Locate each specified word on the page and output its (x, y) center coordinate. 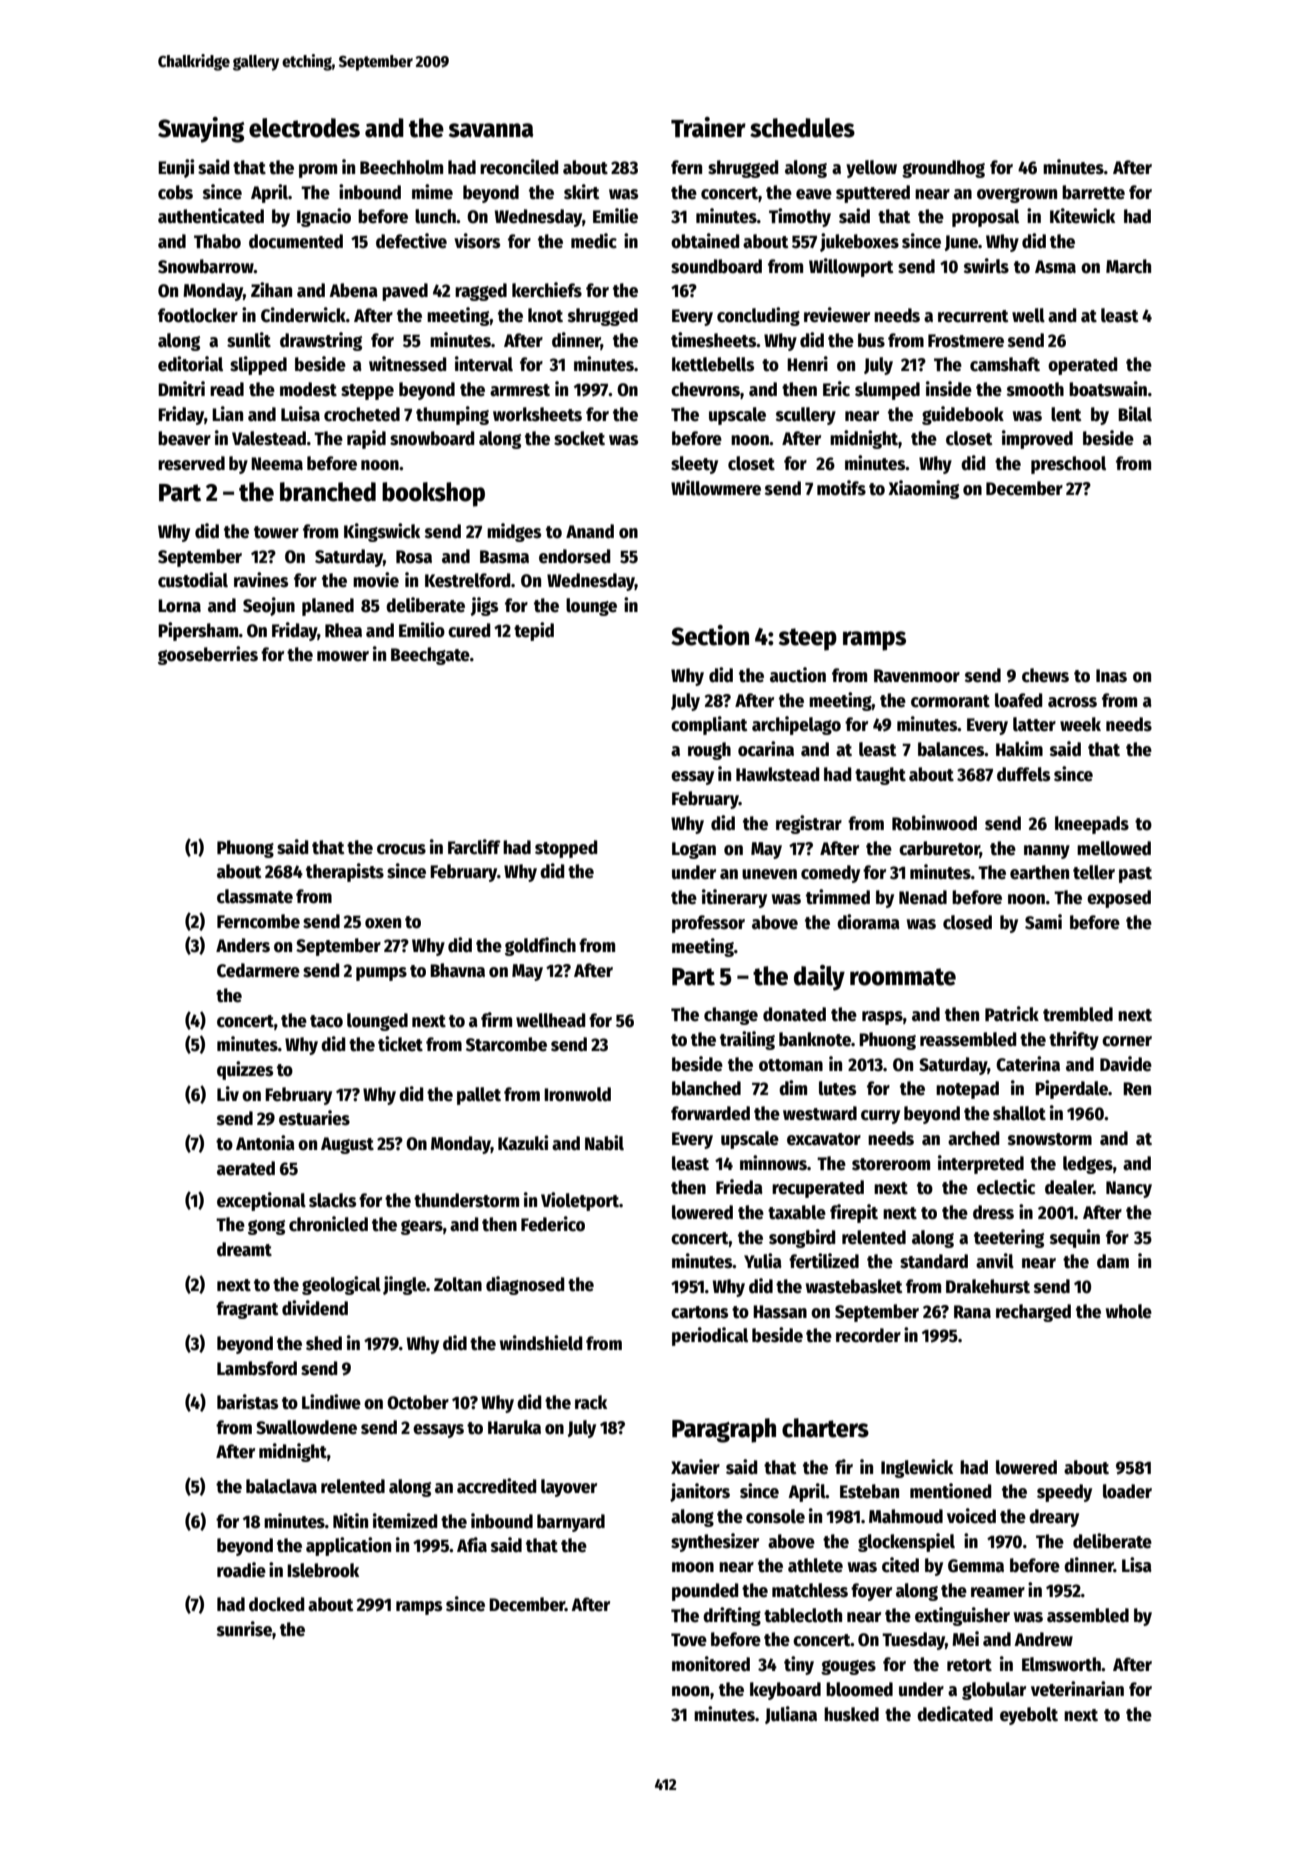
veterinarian (1077, 1689)
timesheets (714, 340)
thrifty (1074, 1040)
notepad (967, 1090)
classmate (255, 896)
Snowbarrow (206, 266)
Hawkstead (778, 774)
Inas (1111, 676)
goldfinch (540, 946)
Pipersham (198, 631)
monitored (711, 1664)
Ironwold (577, 1094)
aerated (246, 1168)
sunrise (244, 1629)
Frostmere (966, 341)
